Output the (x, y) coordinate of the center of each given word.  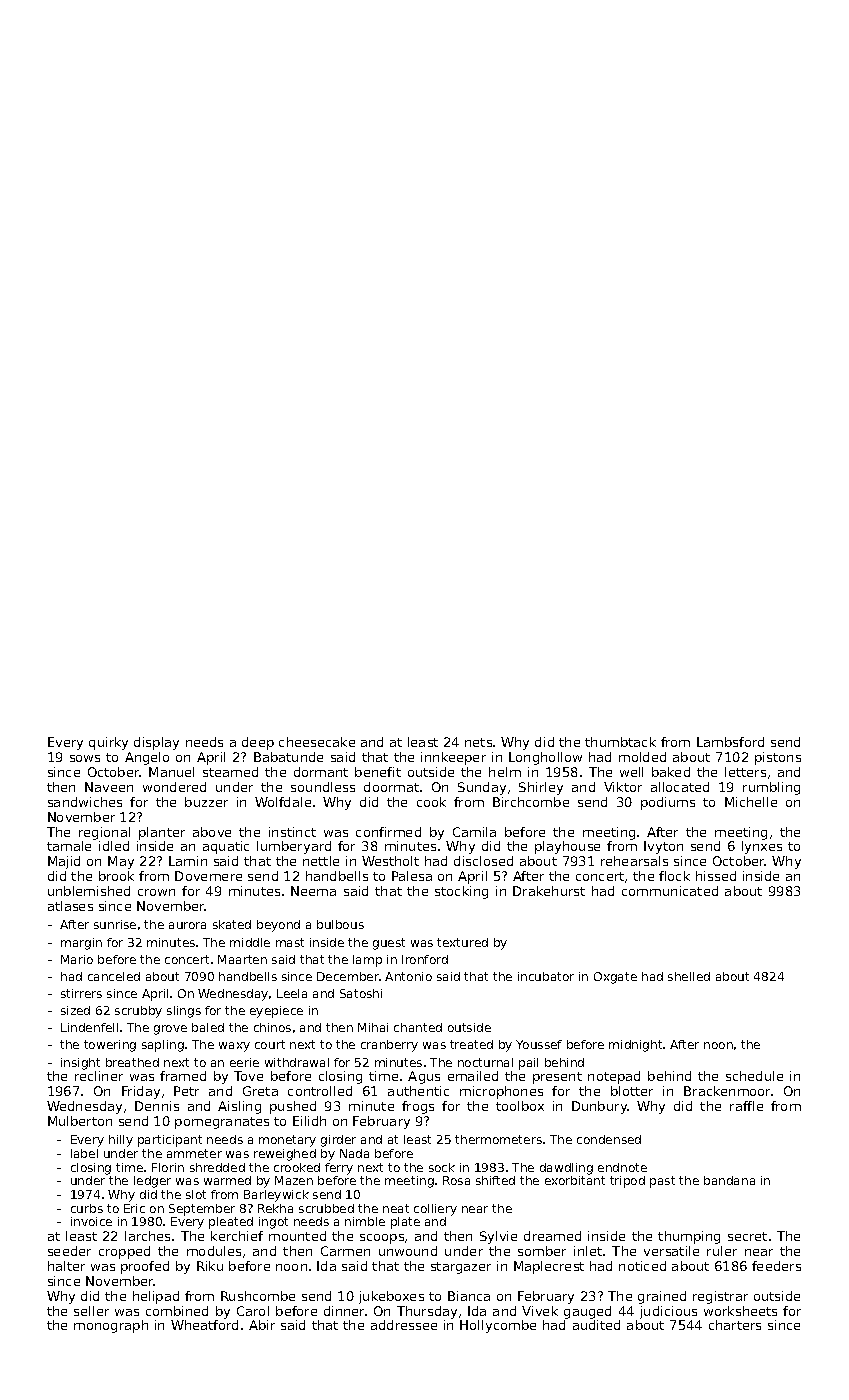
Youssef (539, 1044)
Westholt (390, 861)
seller (91, 1311)
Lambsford (730, 742)
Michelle (751, 802)
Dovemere (208, 876)
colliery (435, 1210)
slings (184, 1012)
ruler (722, 1251)
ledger (152, 1182)
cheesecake (317, 742)
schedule (754, 1076)
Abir (262, 1325)
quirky (108, 743)
